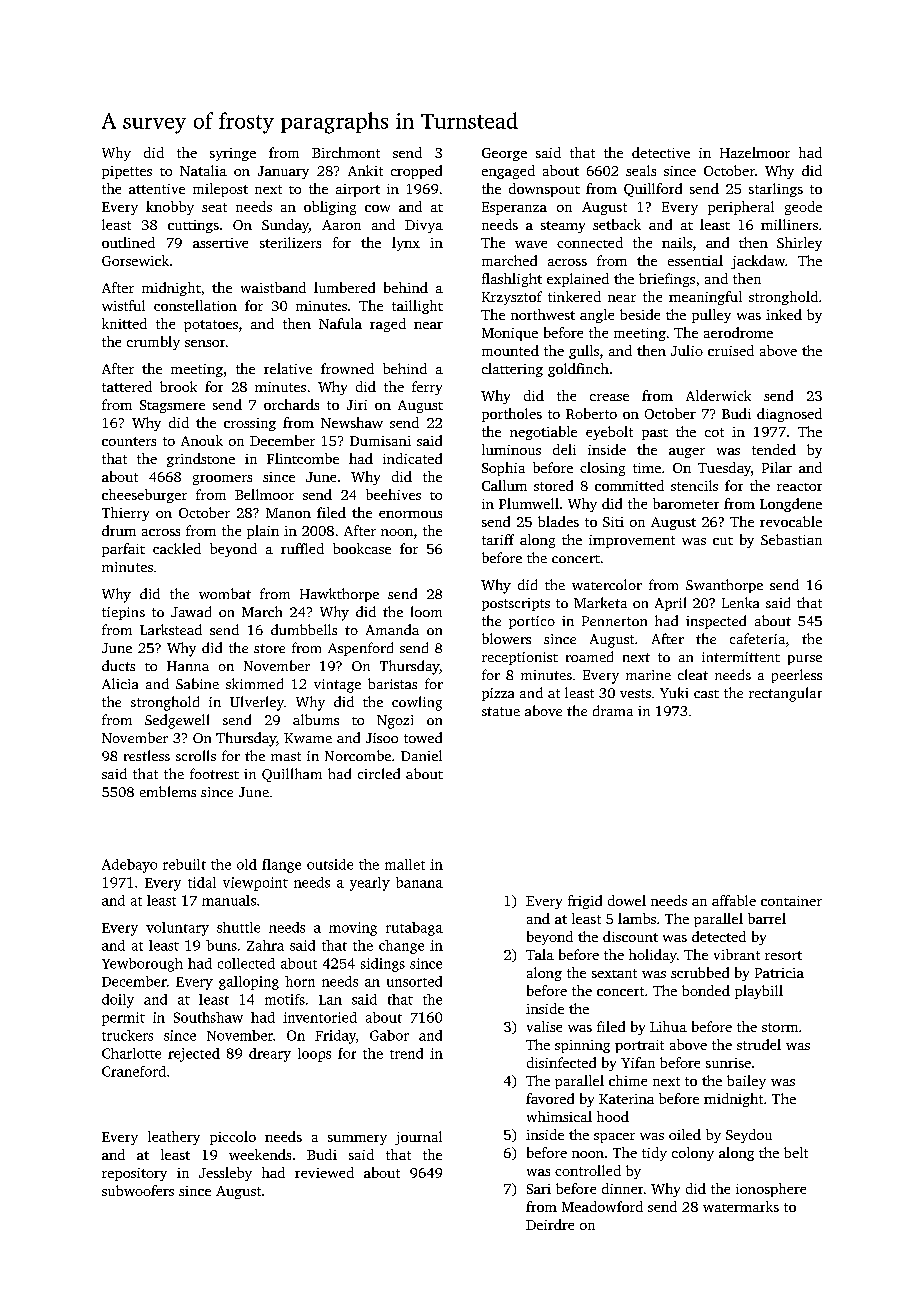 The image size is (924, 1308). Describe the element at coordinates (380, 441) in the page. I see `Dumisani` at that location.
